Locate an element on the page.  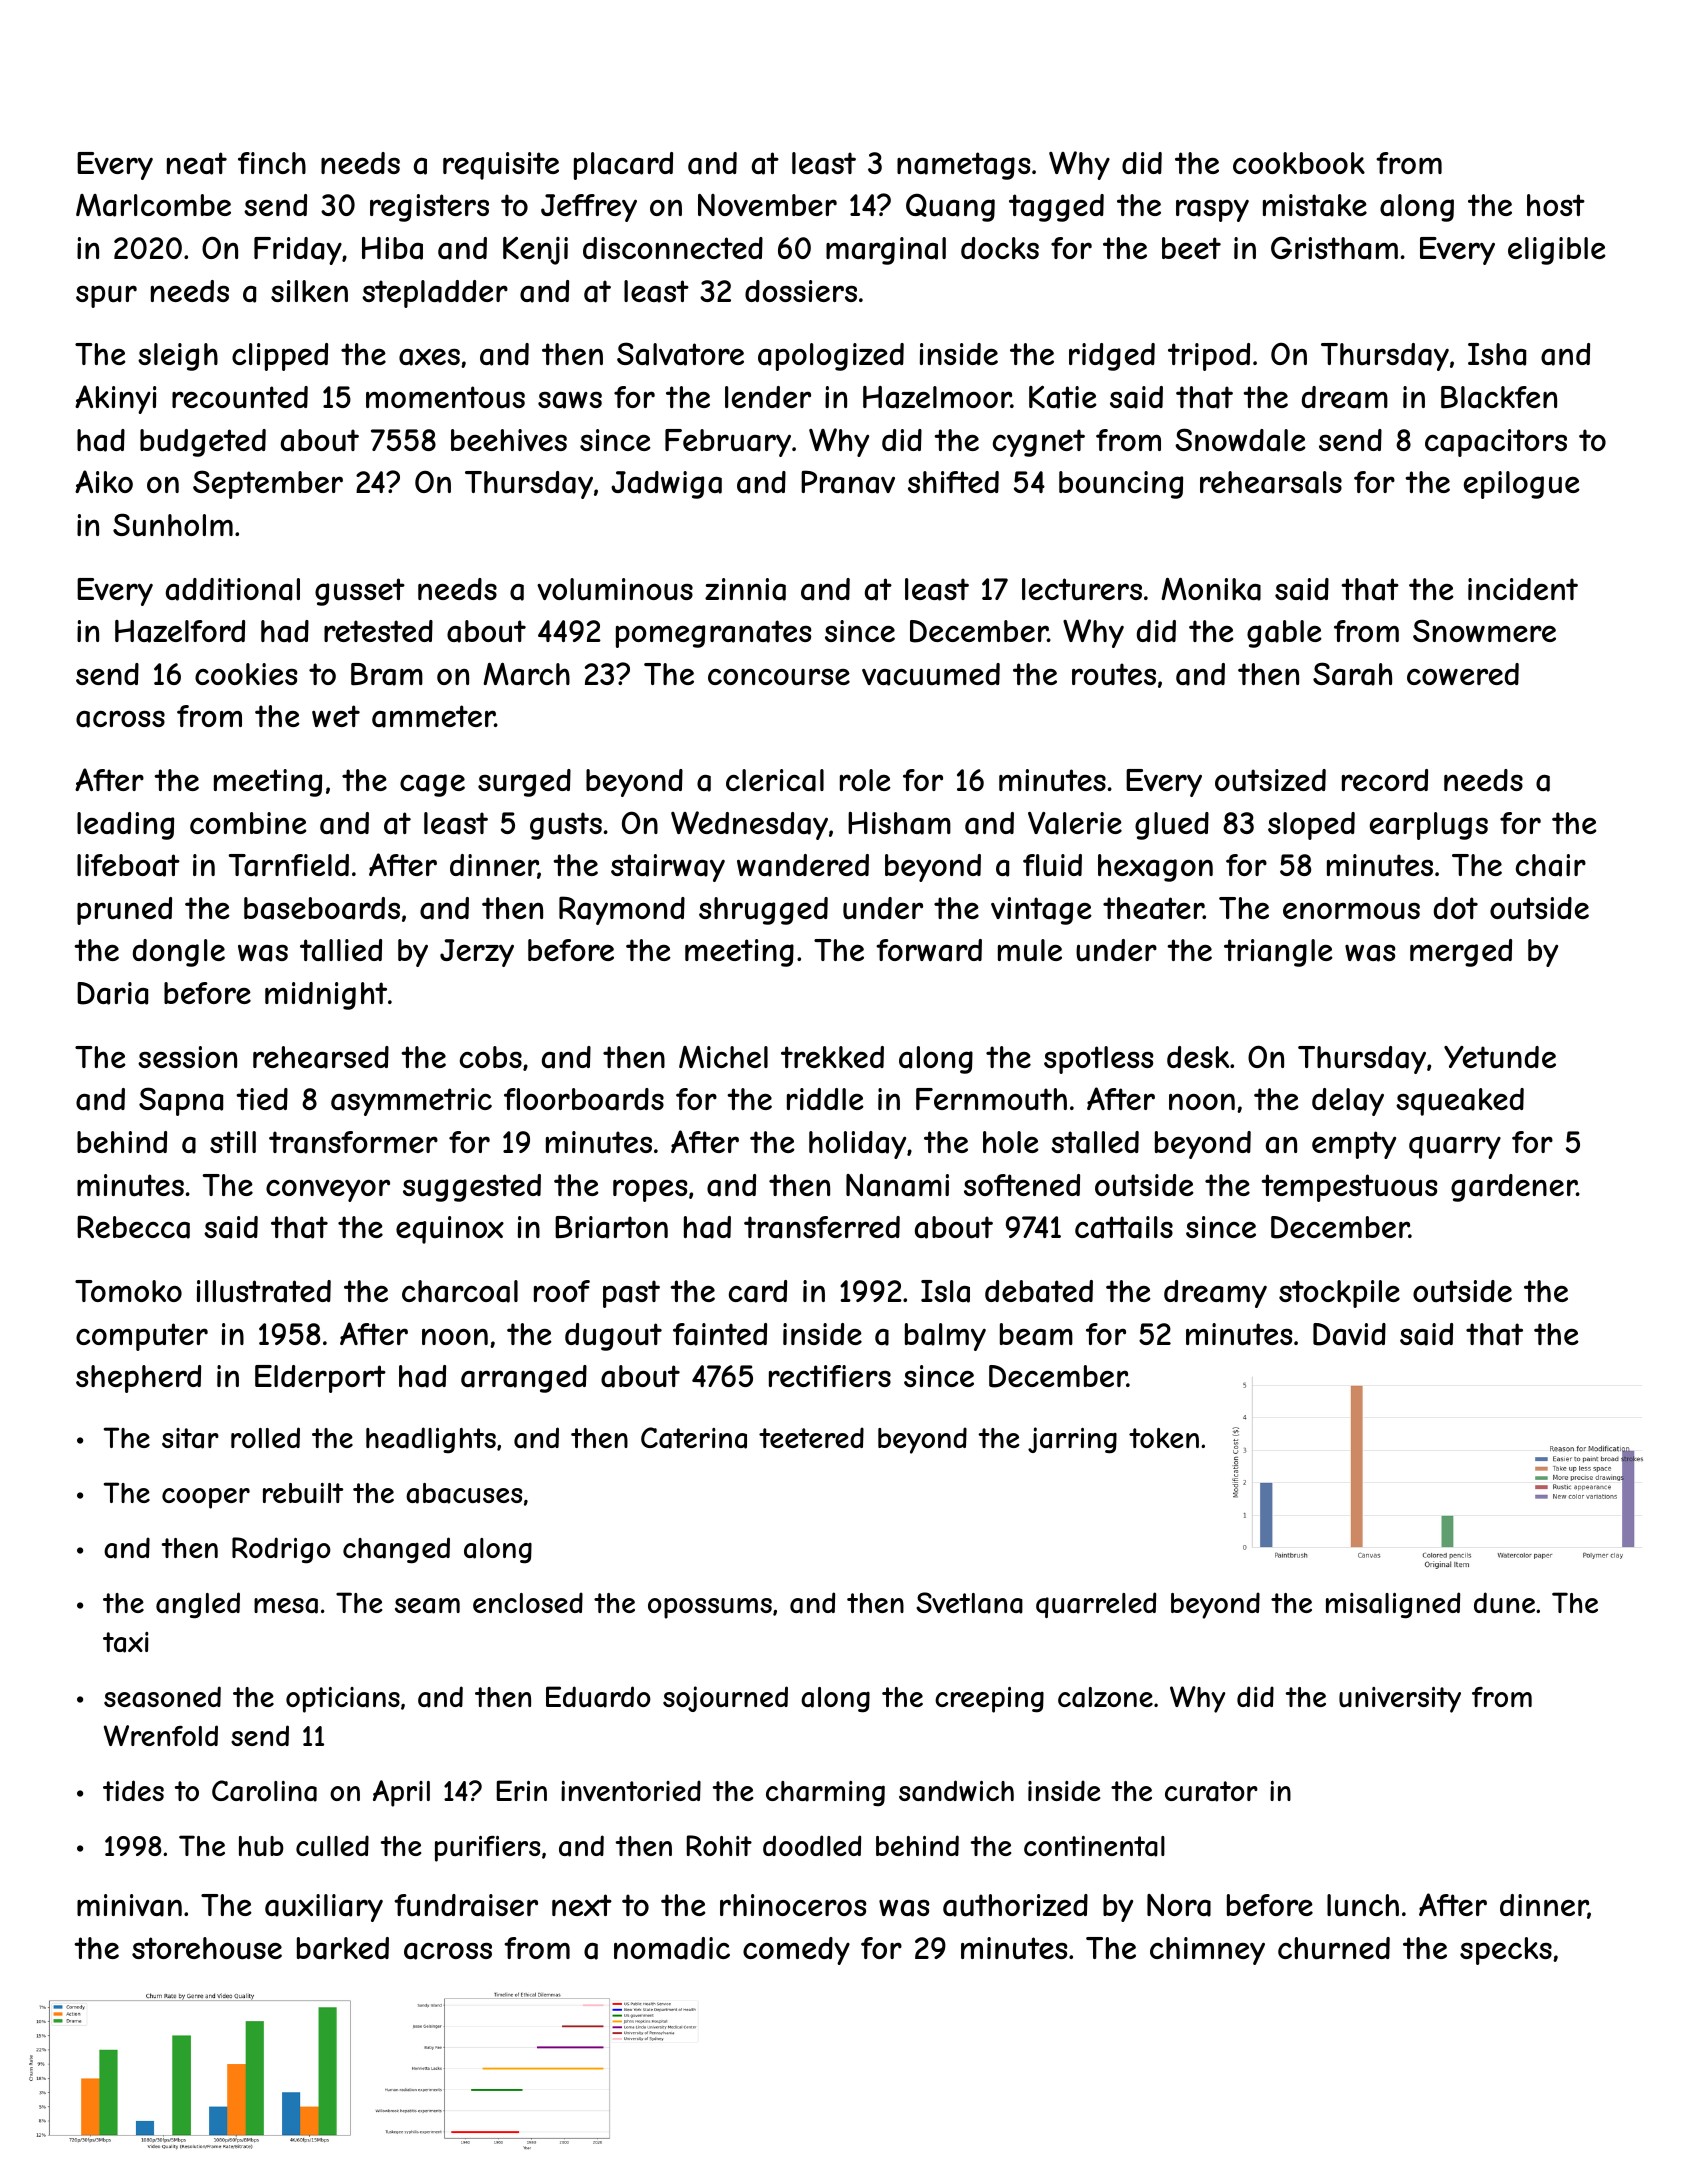
cookbook is located at coordinates (1299, 163).
